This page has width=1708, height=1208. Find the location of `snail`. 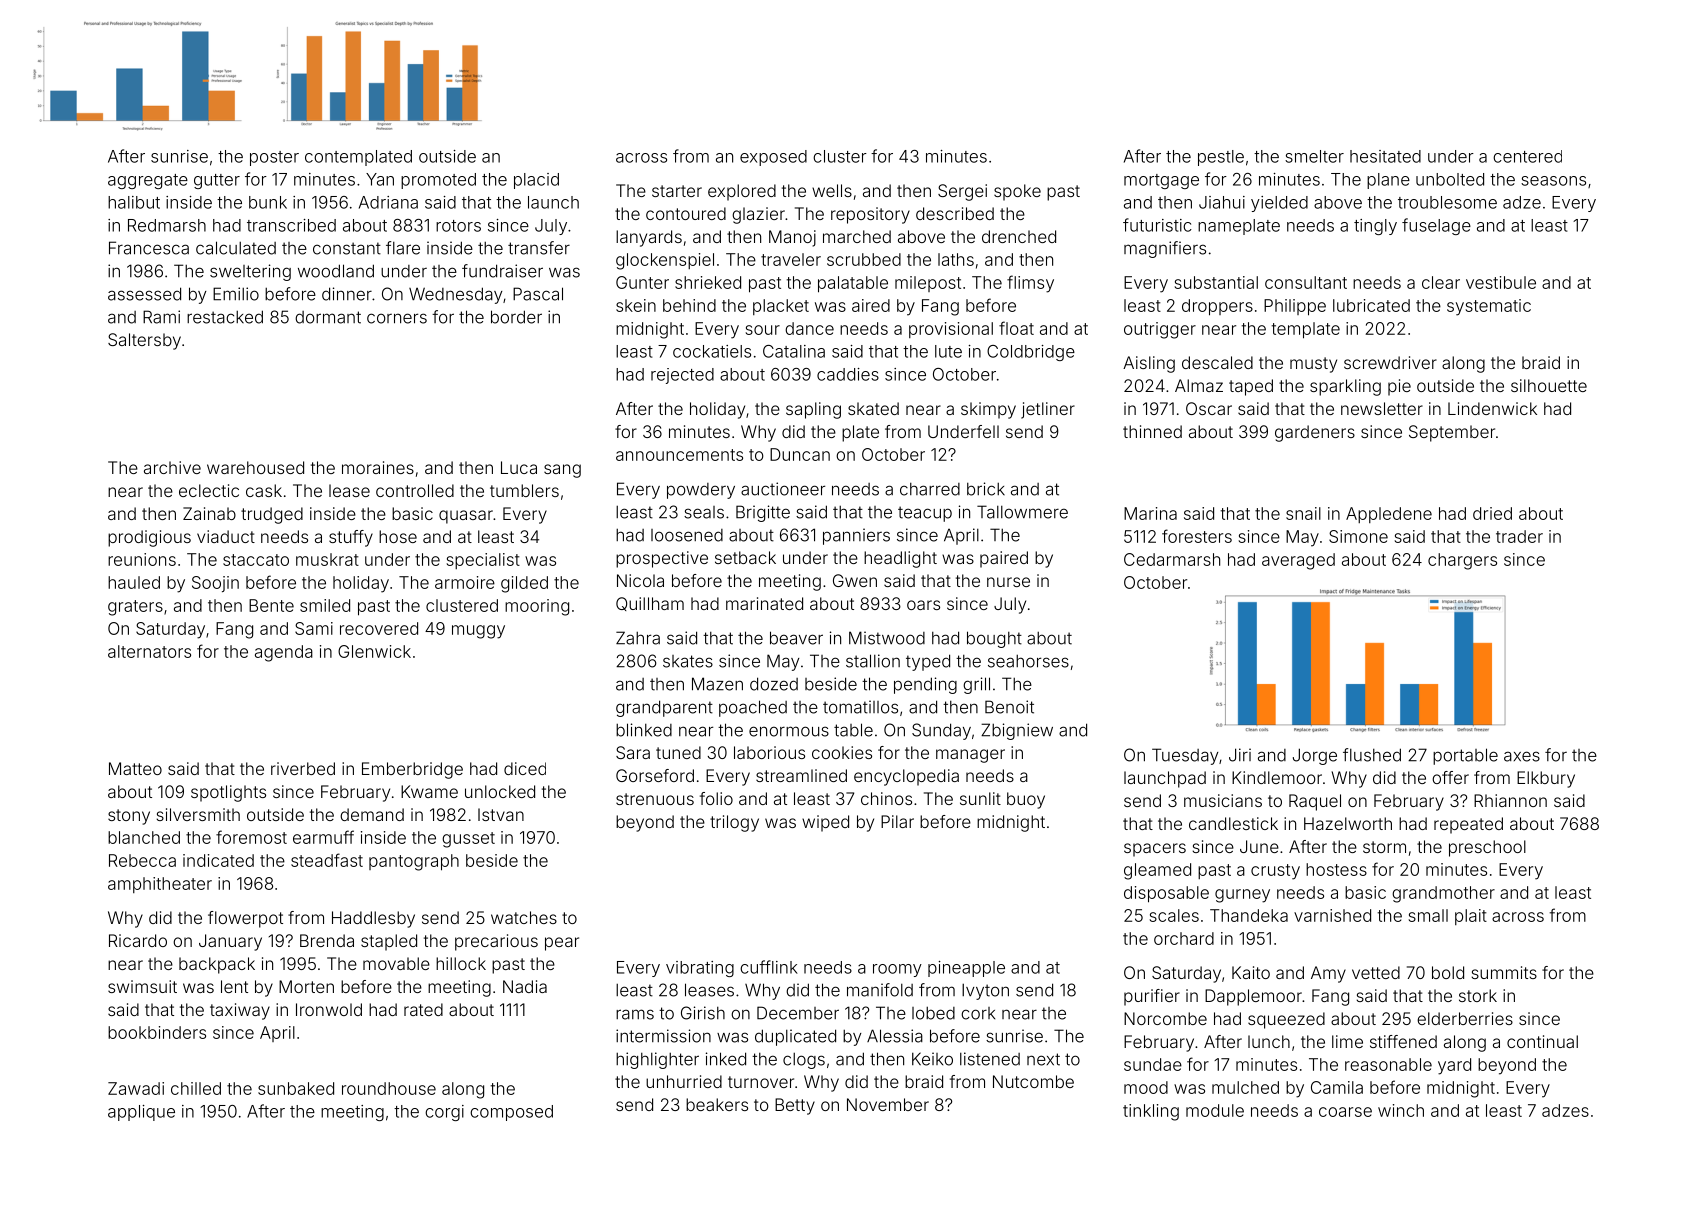

snail is located at coordinates (1303, 513).
